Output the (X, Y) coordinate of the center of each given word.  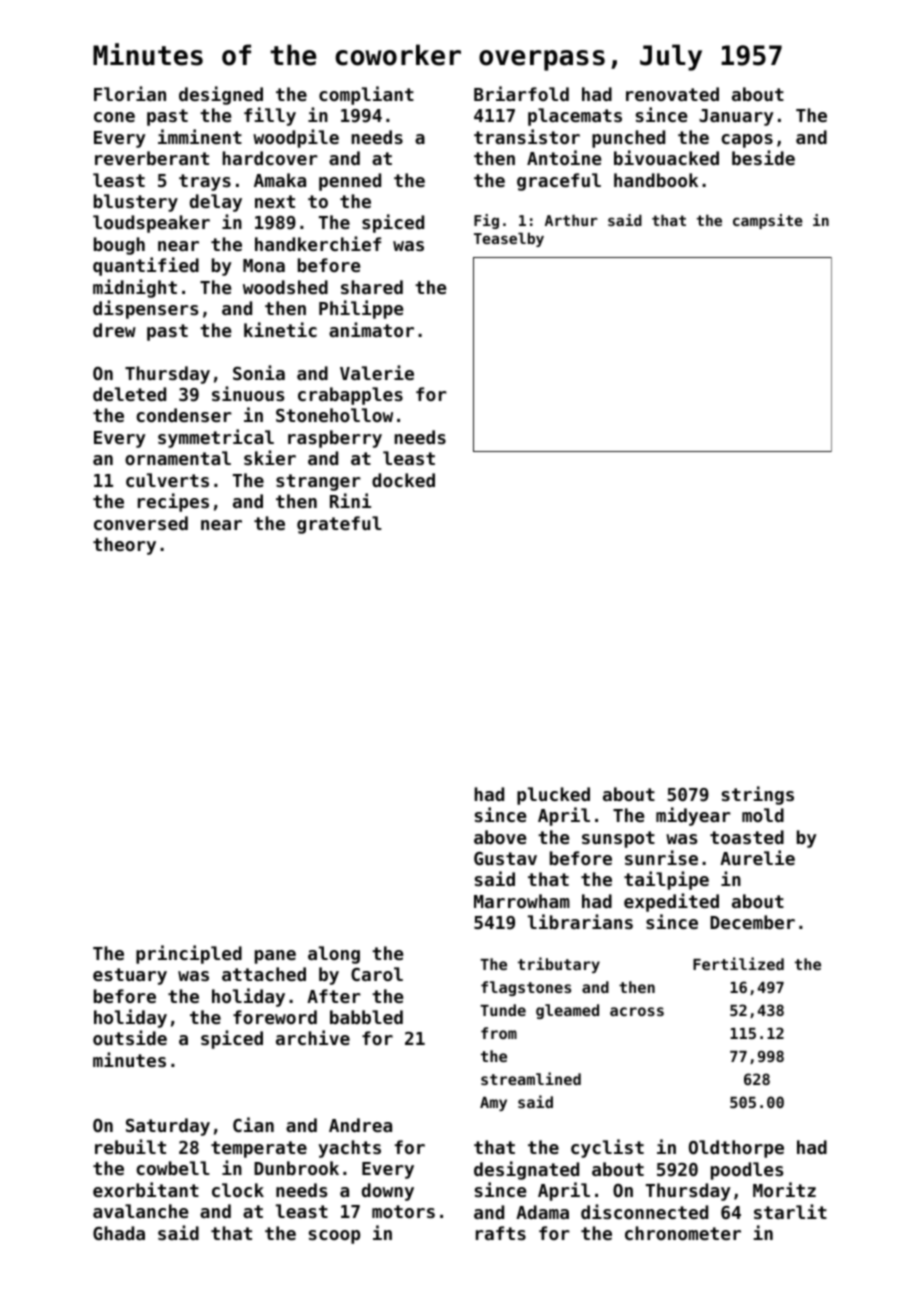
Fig (486, 221)
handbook (656, 180)
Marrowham (522, 901)
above (500, 837)
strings (758, 795)
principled (189, 954)
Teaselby (509, 239)
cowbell (173, 1168)
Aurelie (757, 857)
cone (114, 117)
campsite (768, 221)
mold (763, 815)
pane (275, 957)
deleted (129, 394)
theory (124, 546)
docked (403, 480)
